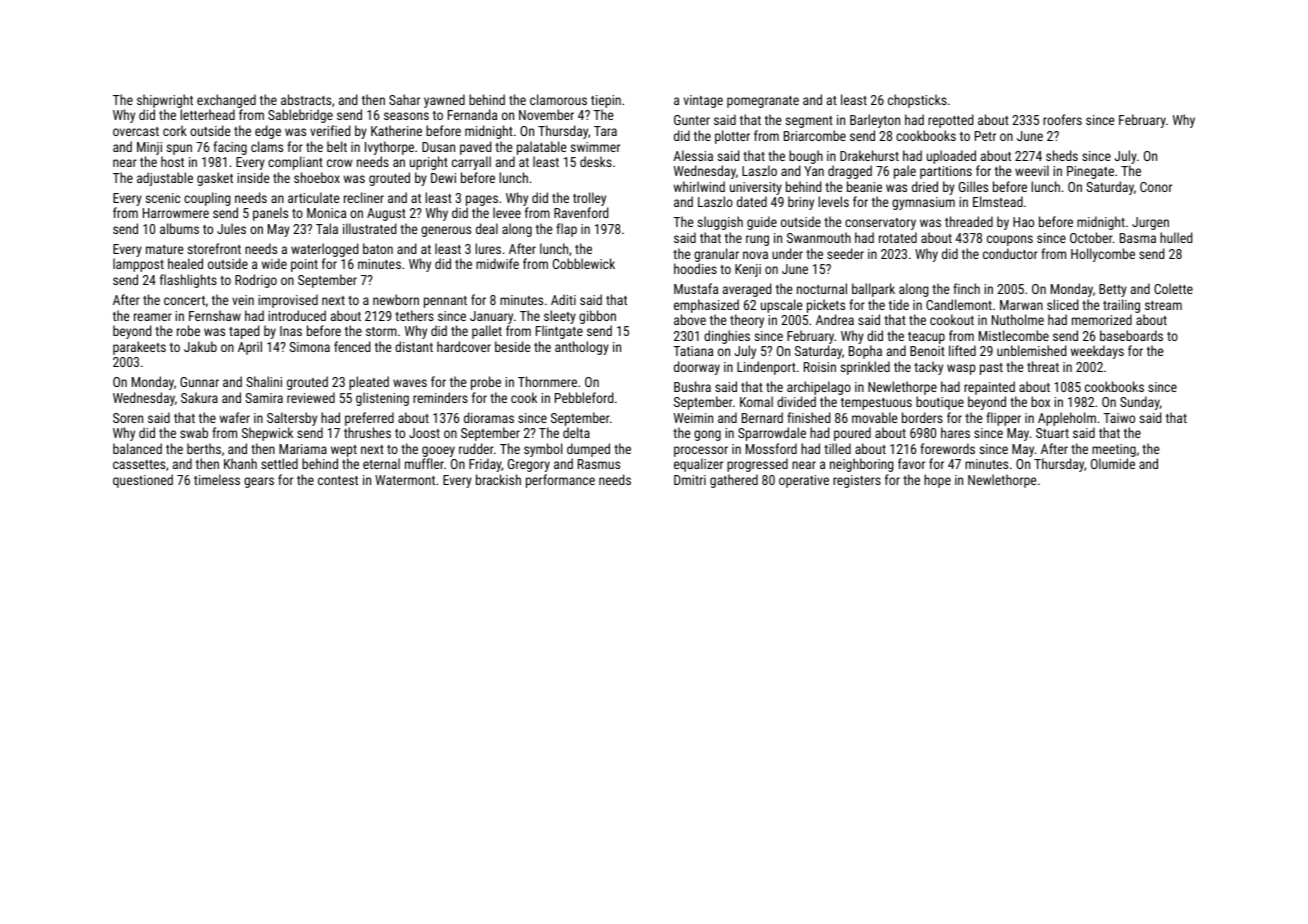  What do you see at coordinates (163, 198) in the screenshot?
I see `scenic` at bounding box center [163, 198].
